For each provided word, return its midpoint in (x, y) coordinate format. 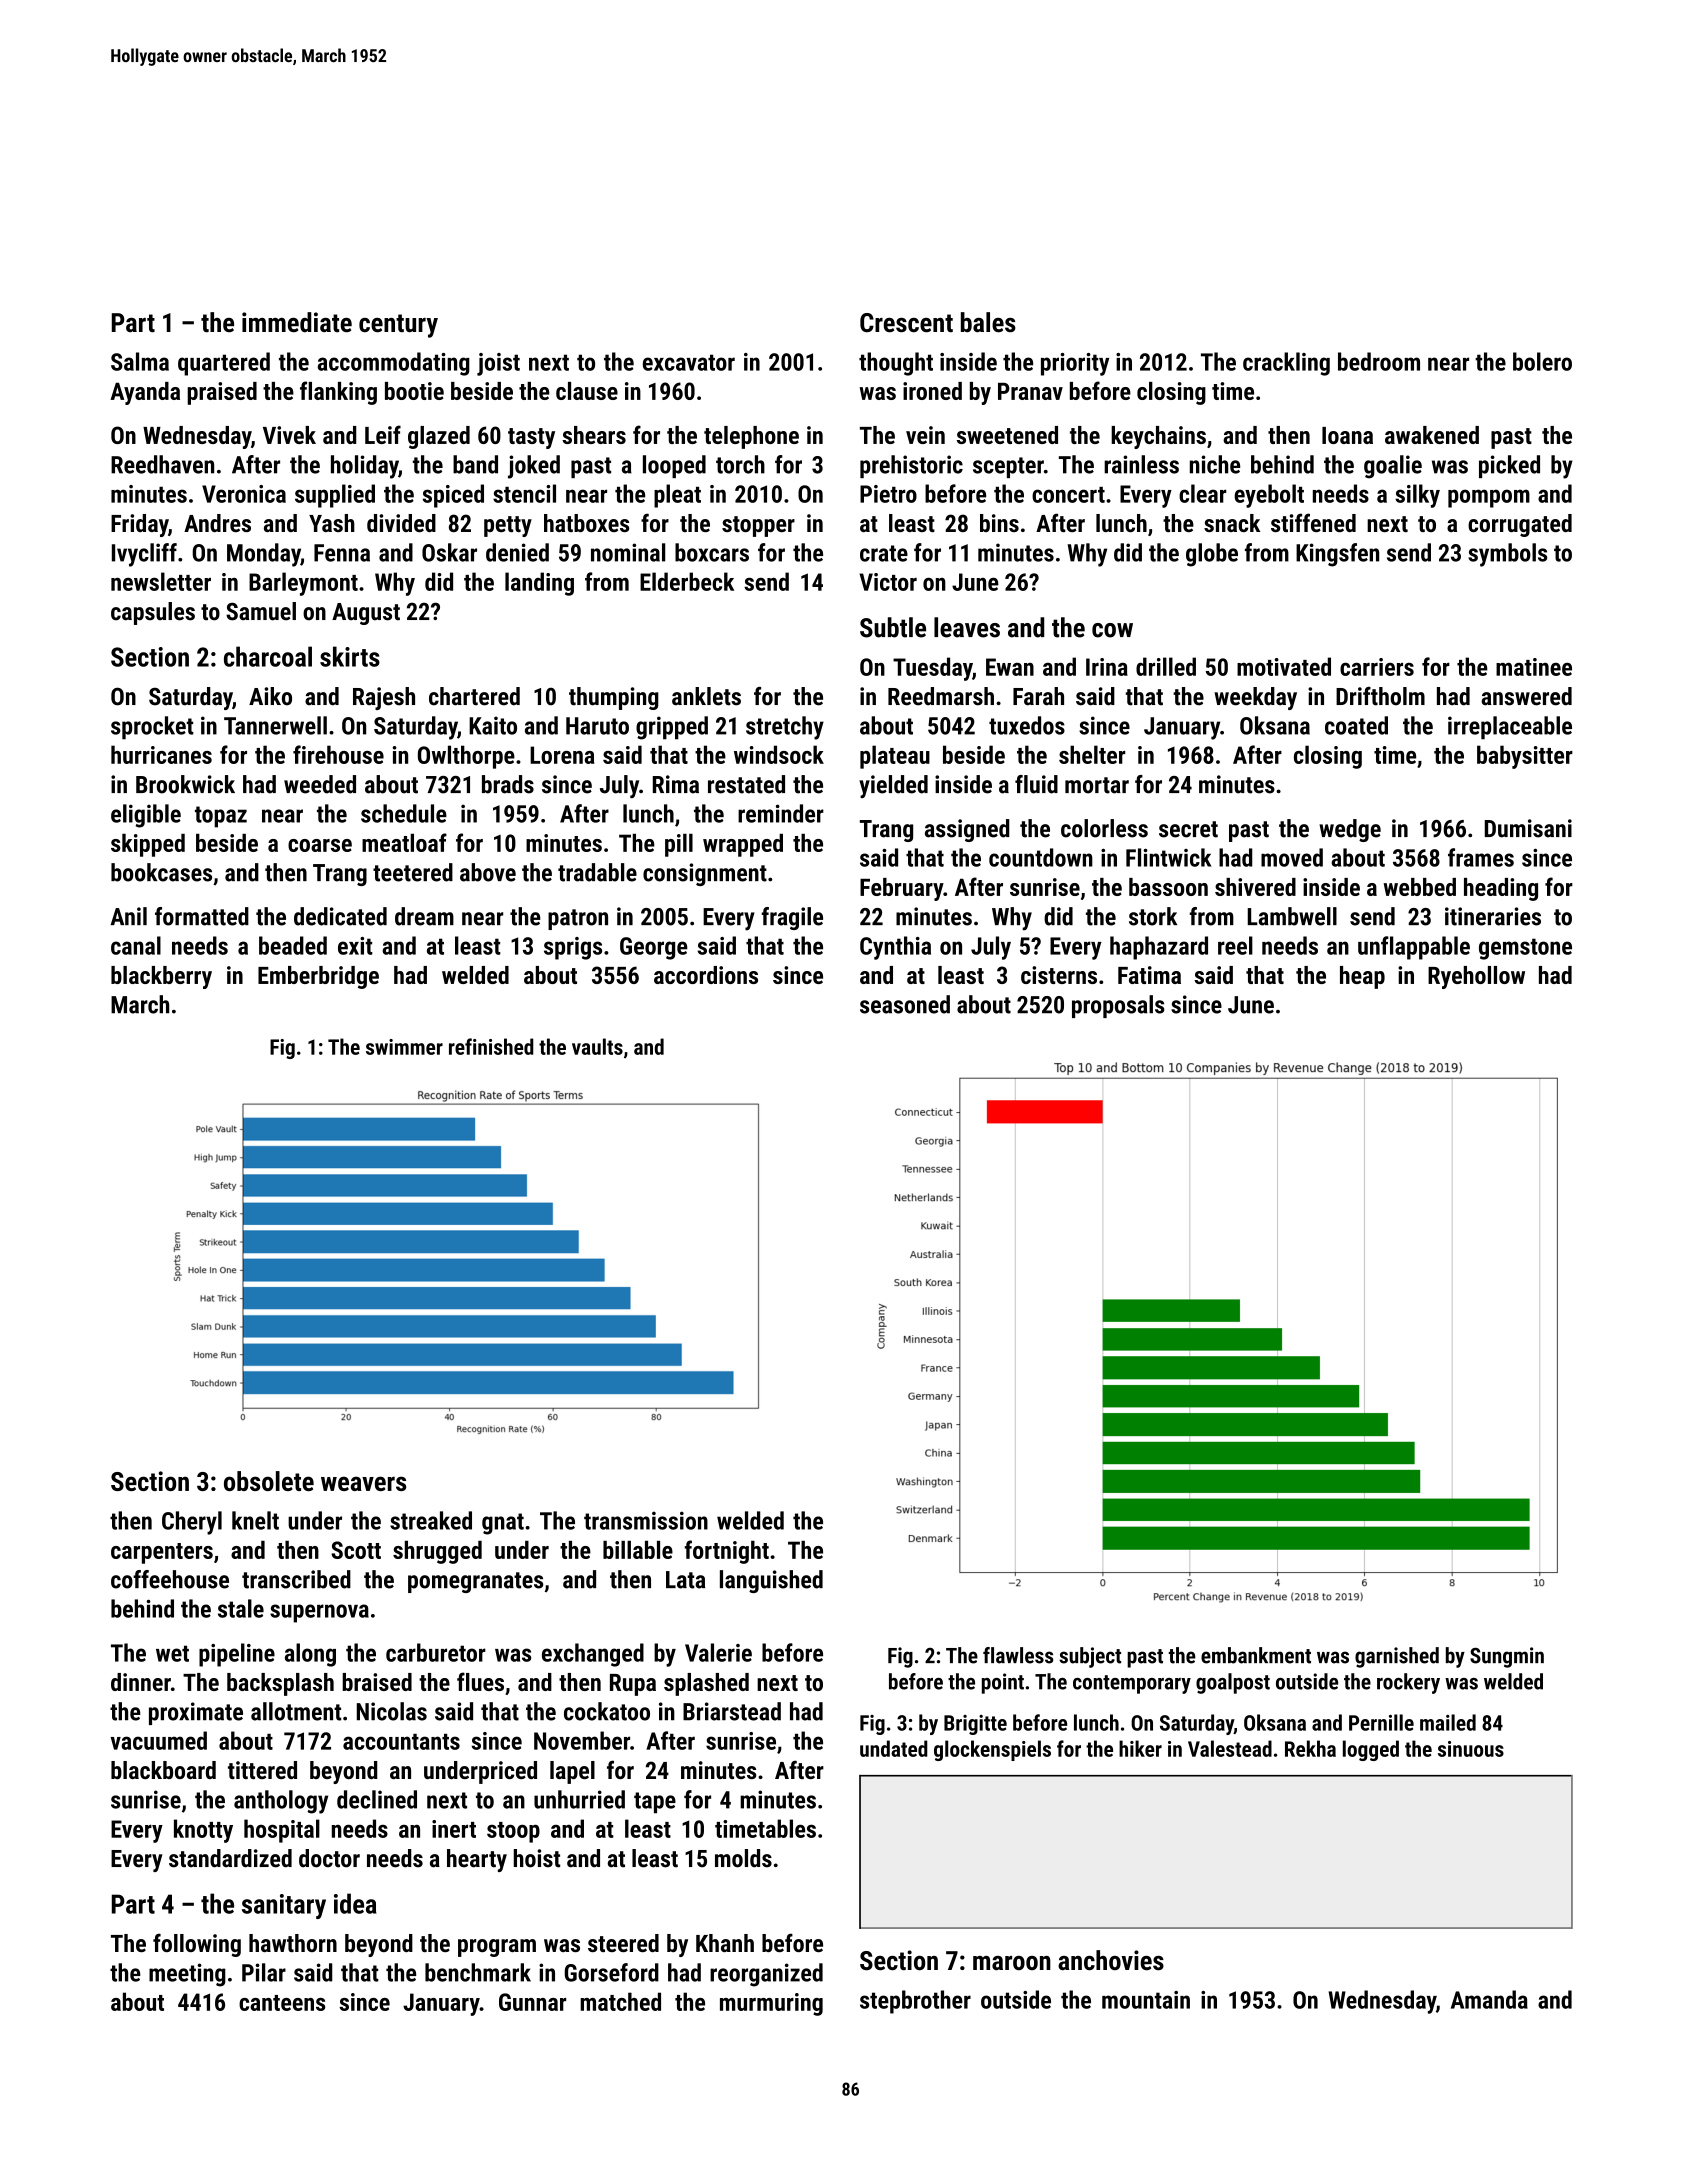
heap (1362, 977)
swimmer (404, 1047)
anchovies (1111, 1960)
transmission (646, 1520)
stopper (758, 526)
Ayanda (145, 393)
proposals (1118, 1006)
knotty (203, 1831)
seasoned (905, 1004)
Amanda (1489, 1999)
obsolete (269, 1481)
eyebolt (1269, 496)
